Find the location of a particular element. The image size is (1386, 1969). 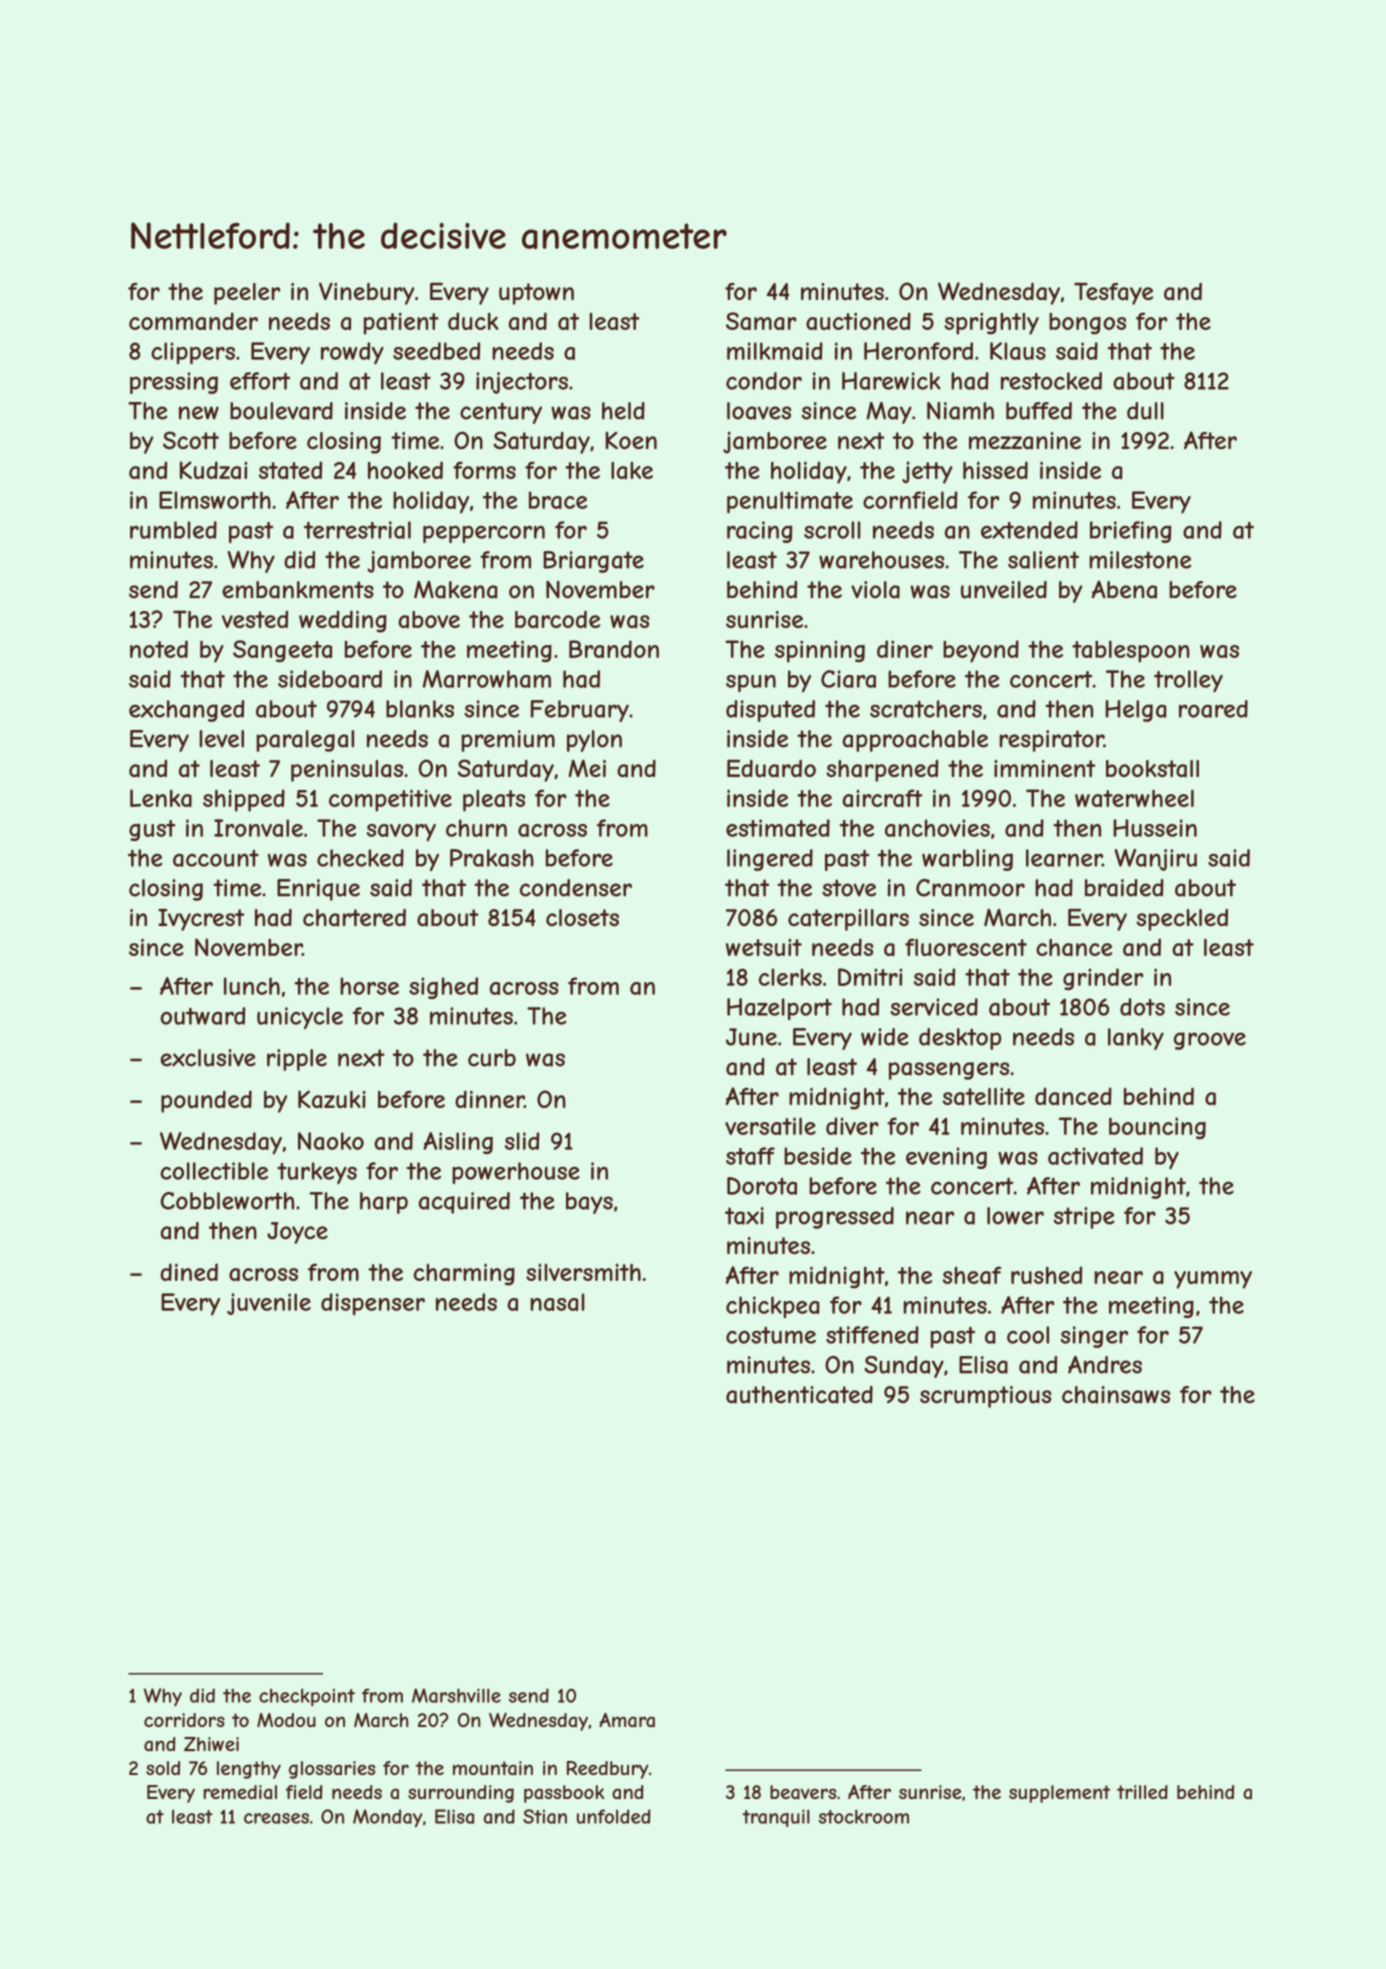

spinning is located at coordinates (820, 651).
